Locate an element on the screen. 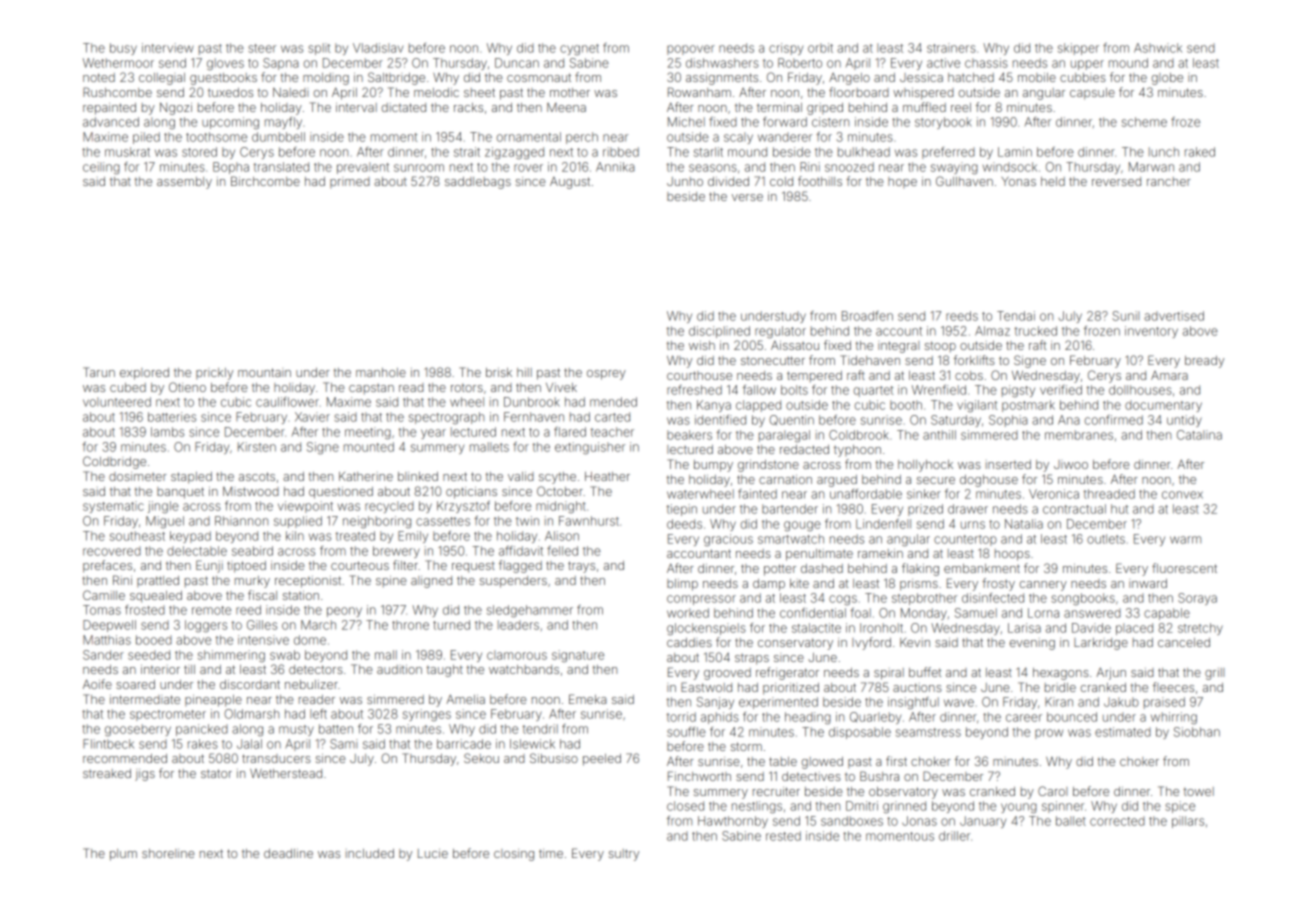 This screenshot has height=924, width=1308. jingle is located at coordinates (163, 507).
